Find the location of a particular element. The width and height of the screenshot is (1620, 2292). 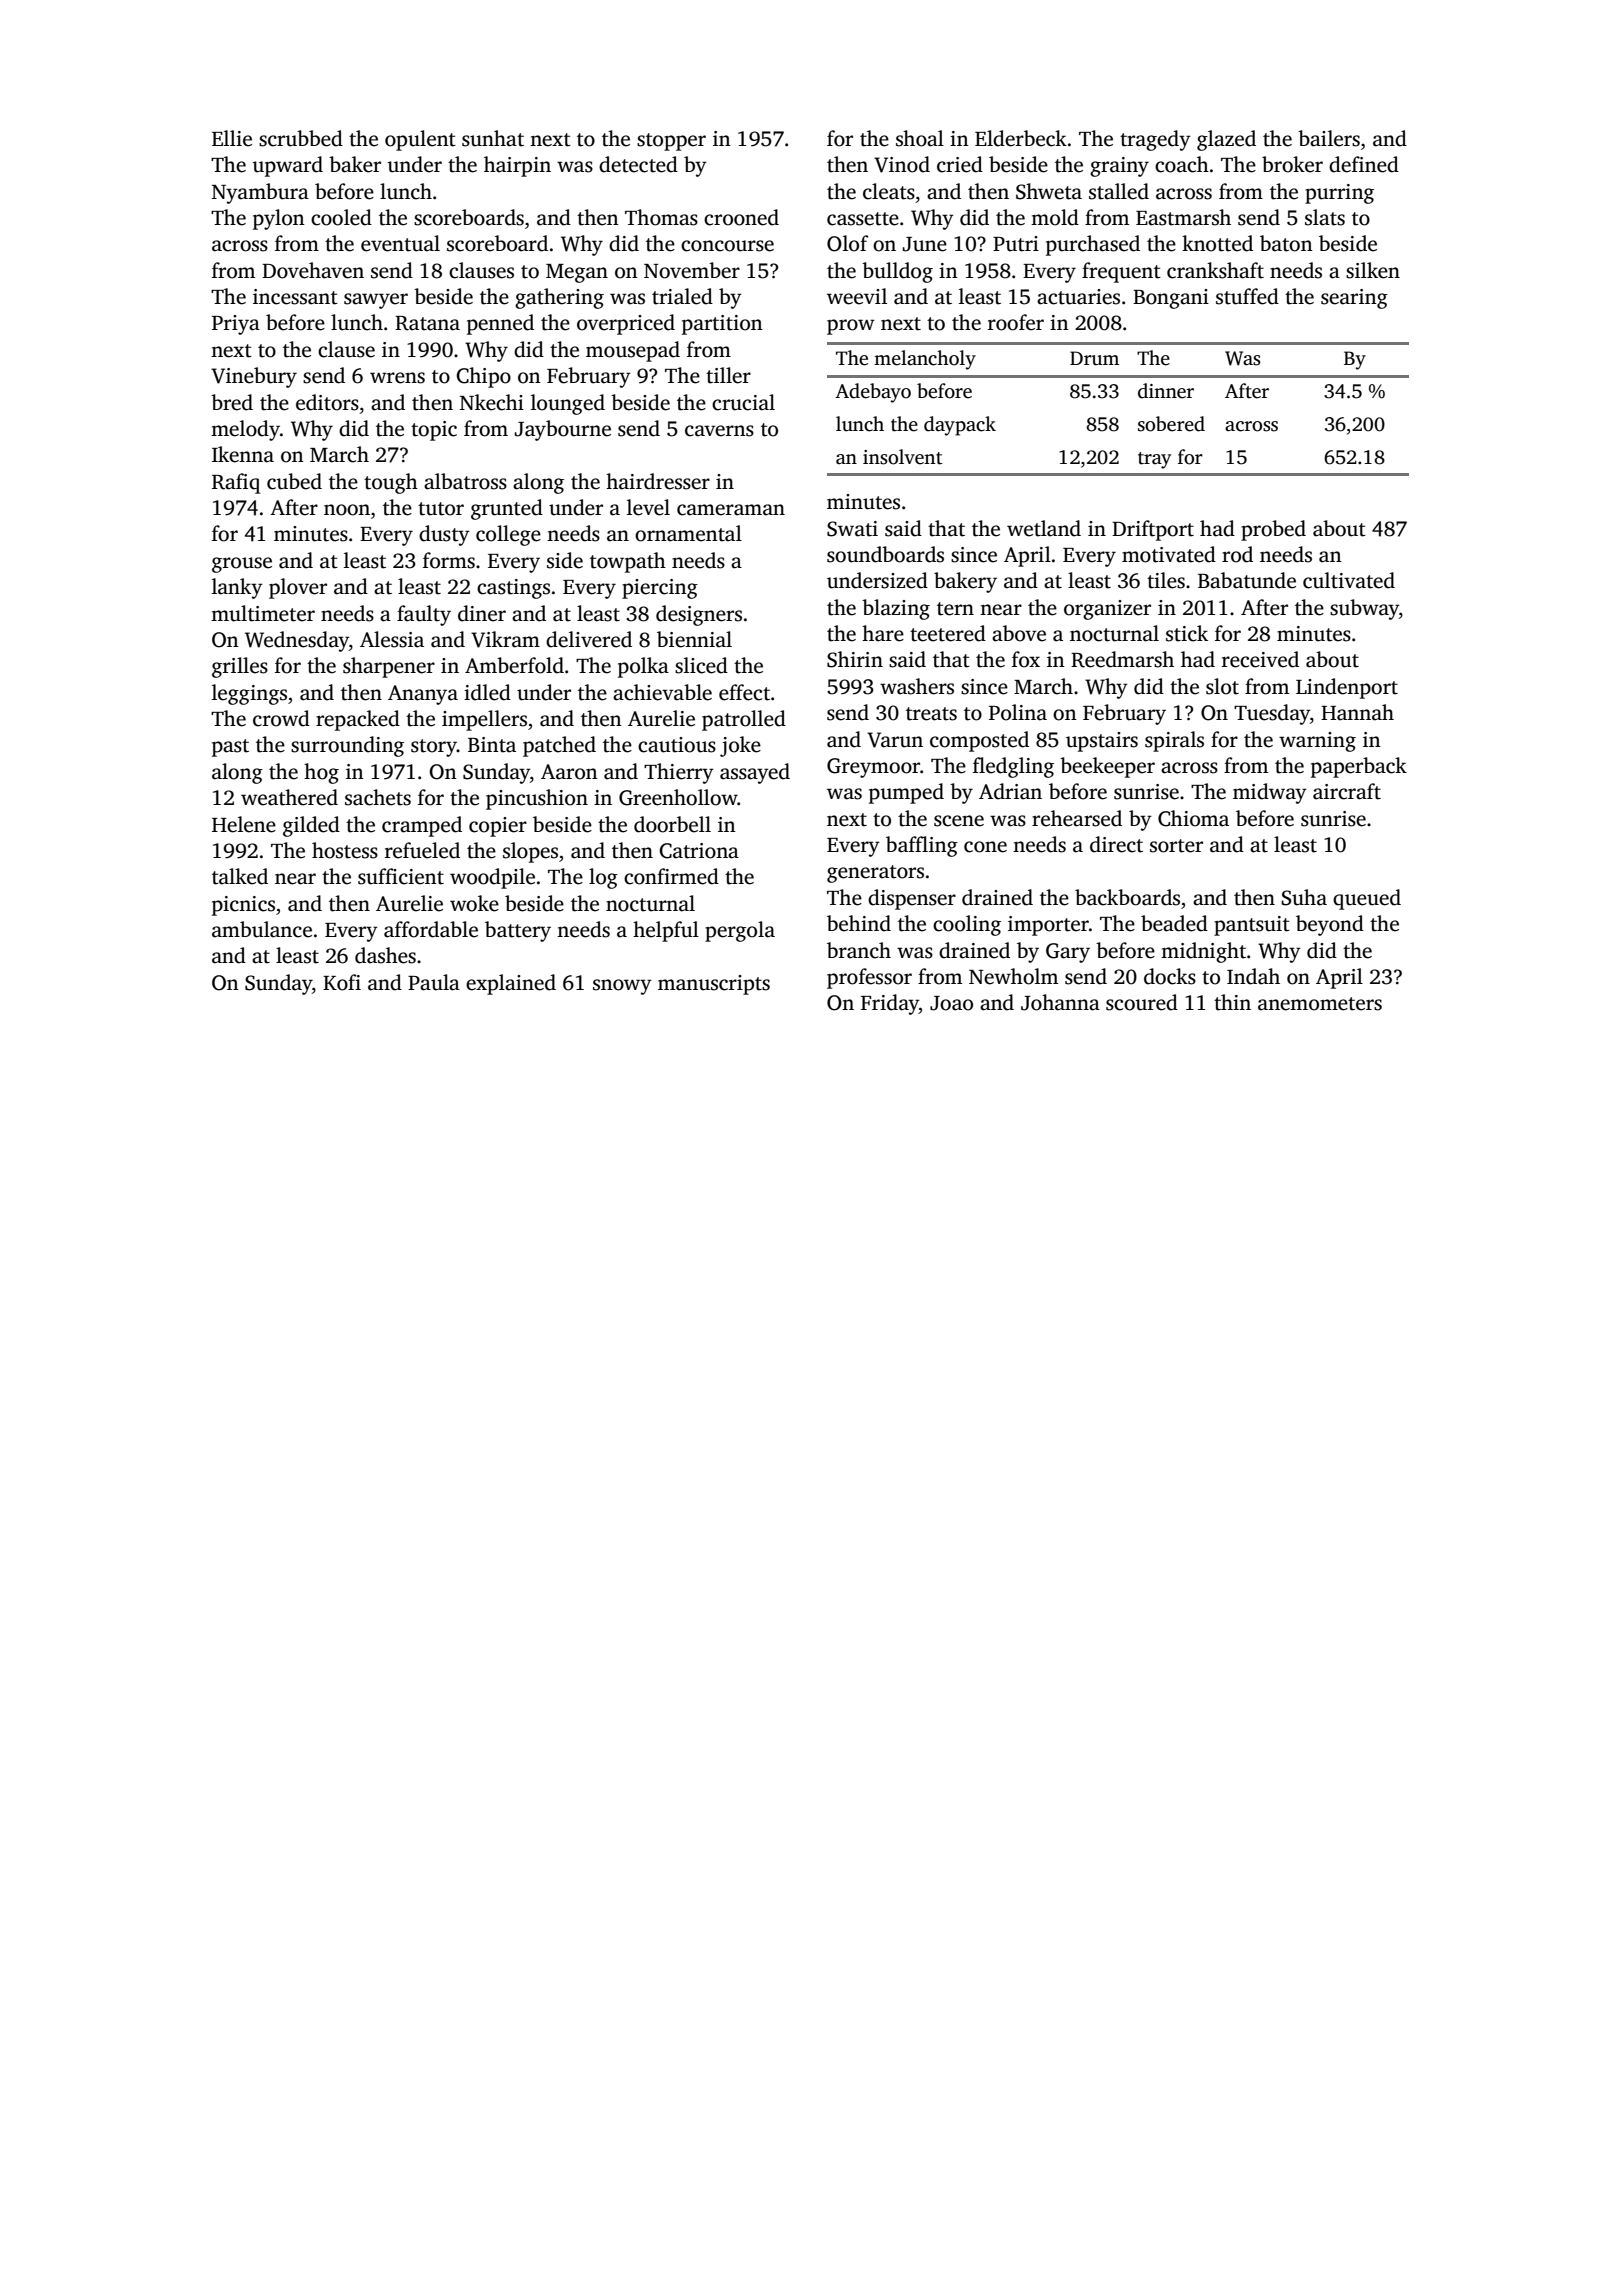

midway is located at coordinates (1270, 793).
